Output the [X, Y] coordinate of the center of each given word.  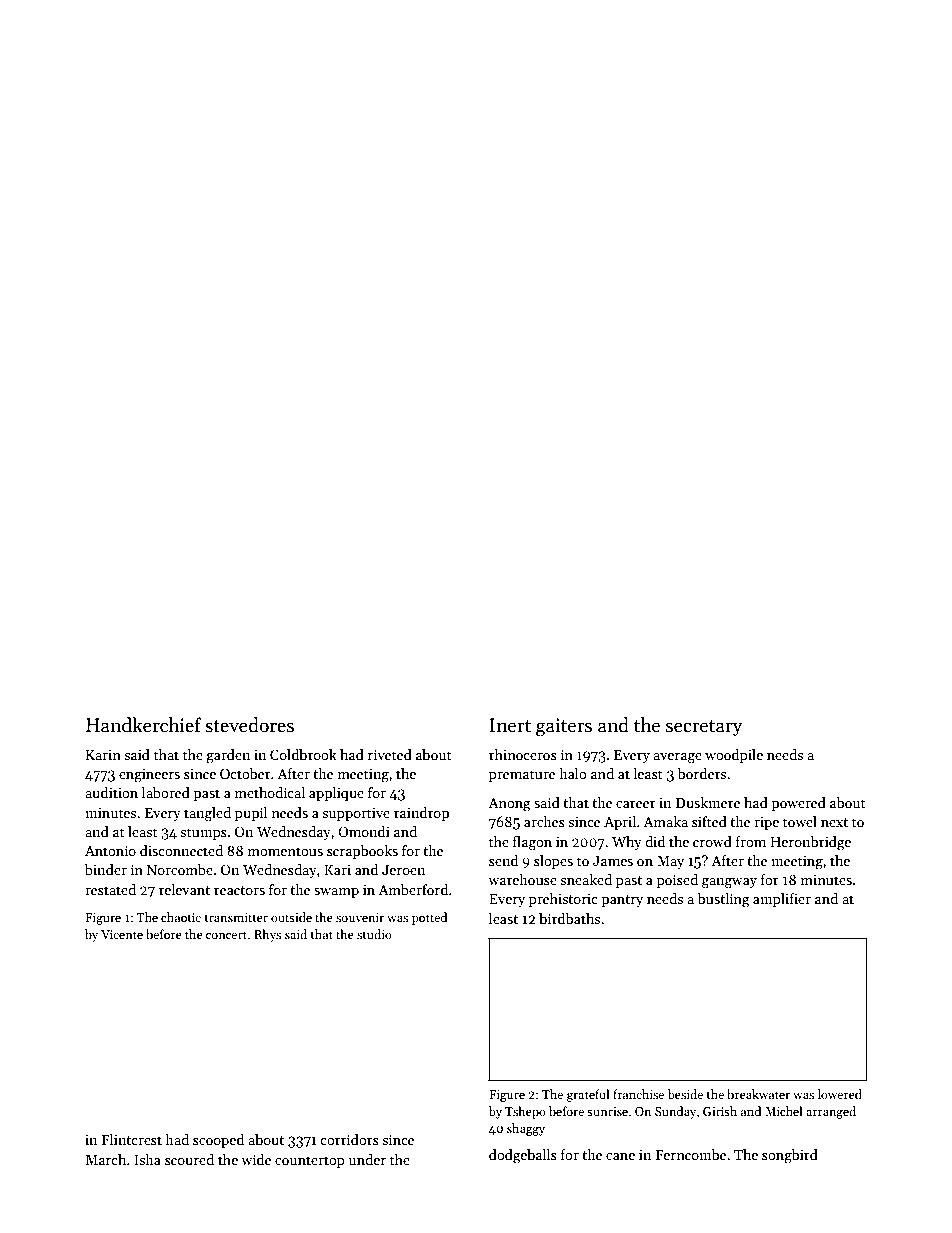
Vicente [122, 934]
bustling [723, 900]
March [106, 1159]
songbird [790, 1156]
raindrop [421, 814]
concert [226, 935]
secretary [704, 728]
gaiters [564, 727]
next [834, 822]
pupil [251, 814]
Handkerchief [144, 725]
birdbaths [569, 918]
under [367, 1159]
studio [374, 934]
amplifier [782, 900]
